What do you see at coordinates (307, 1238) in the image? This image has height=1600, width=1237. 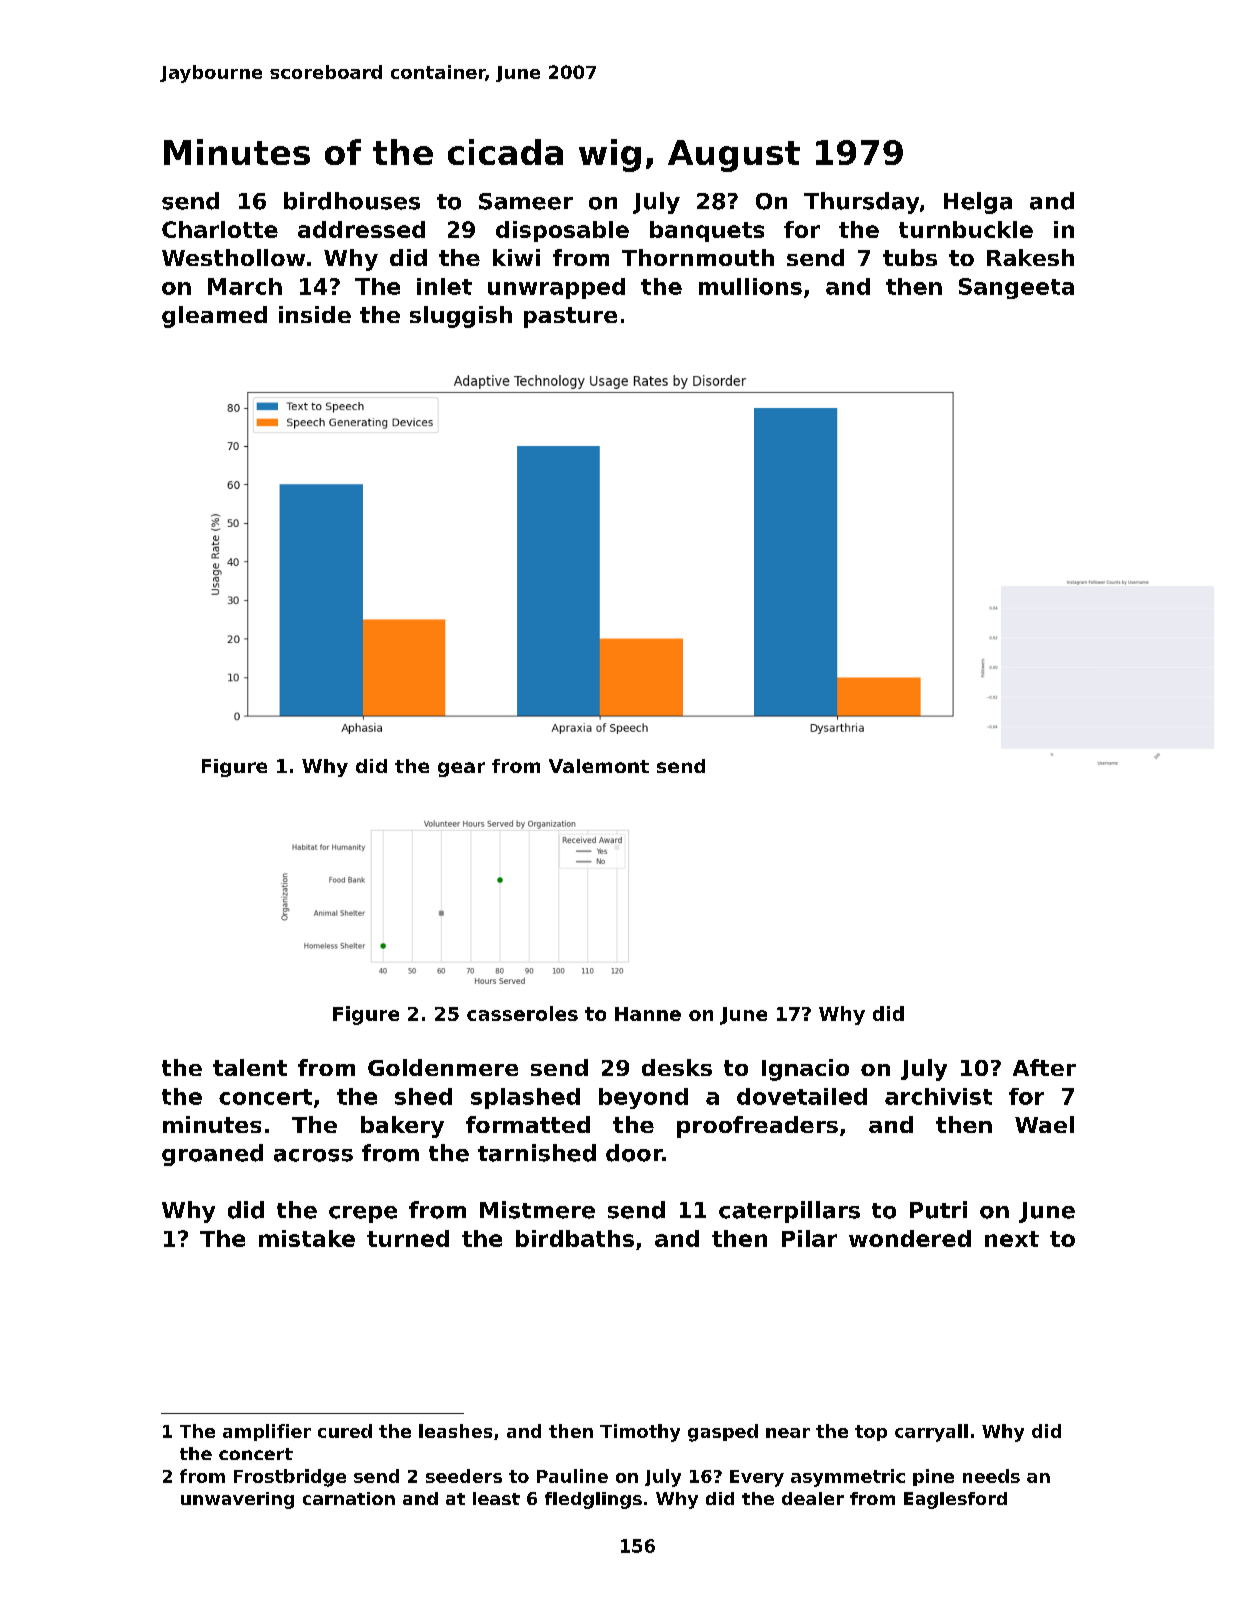 I see `mistake` at bounding box center [307, 1238].
